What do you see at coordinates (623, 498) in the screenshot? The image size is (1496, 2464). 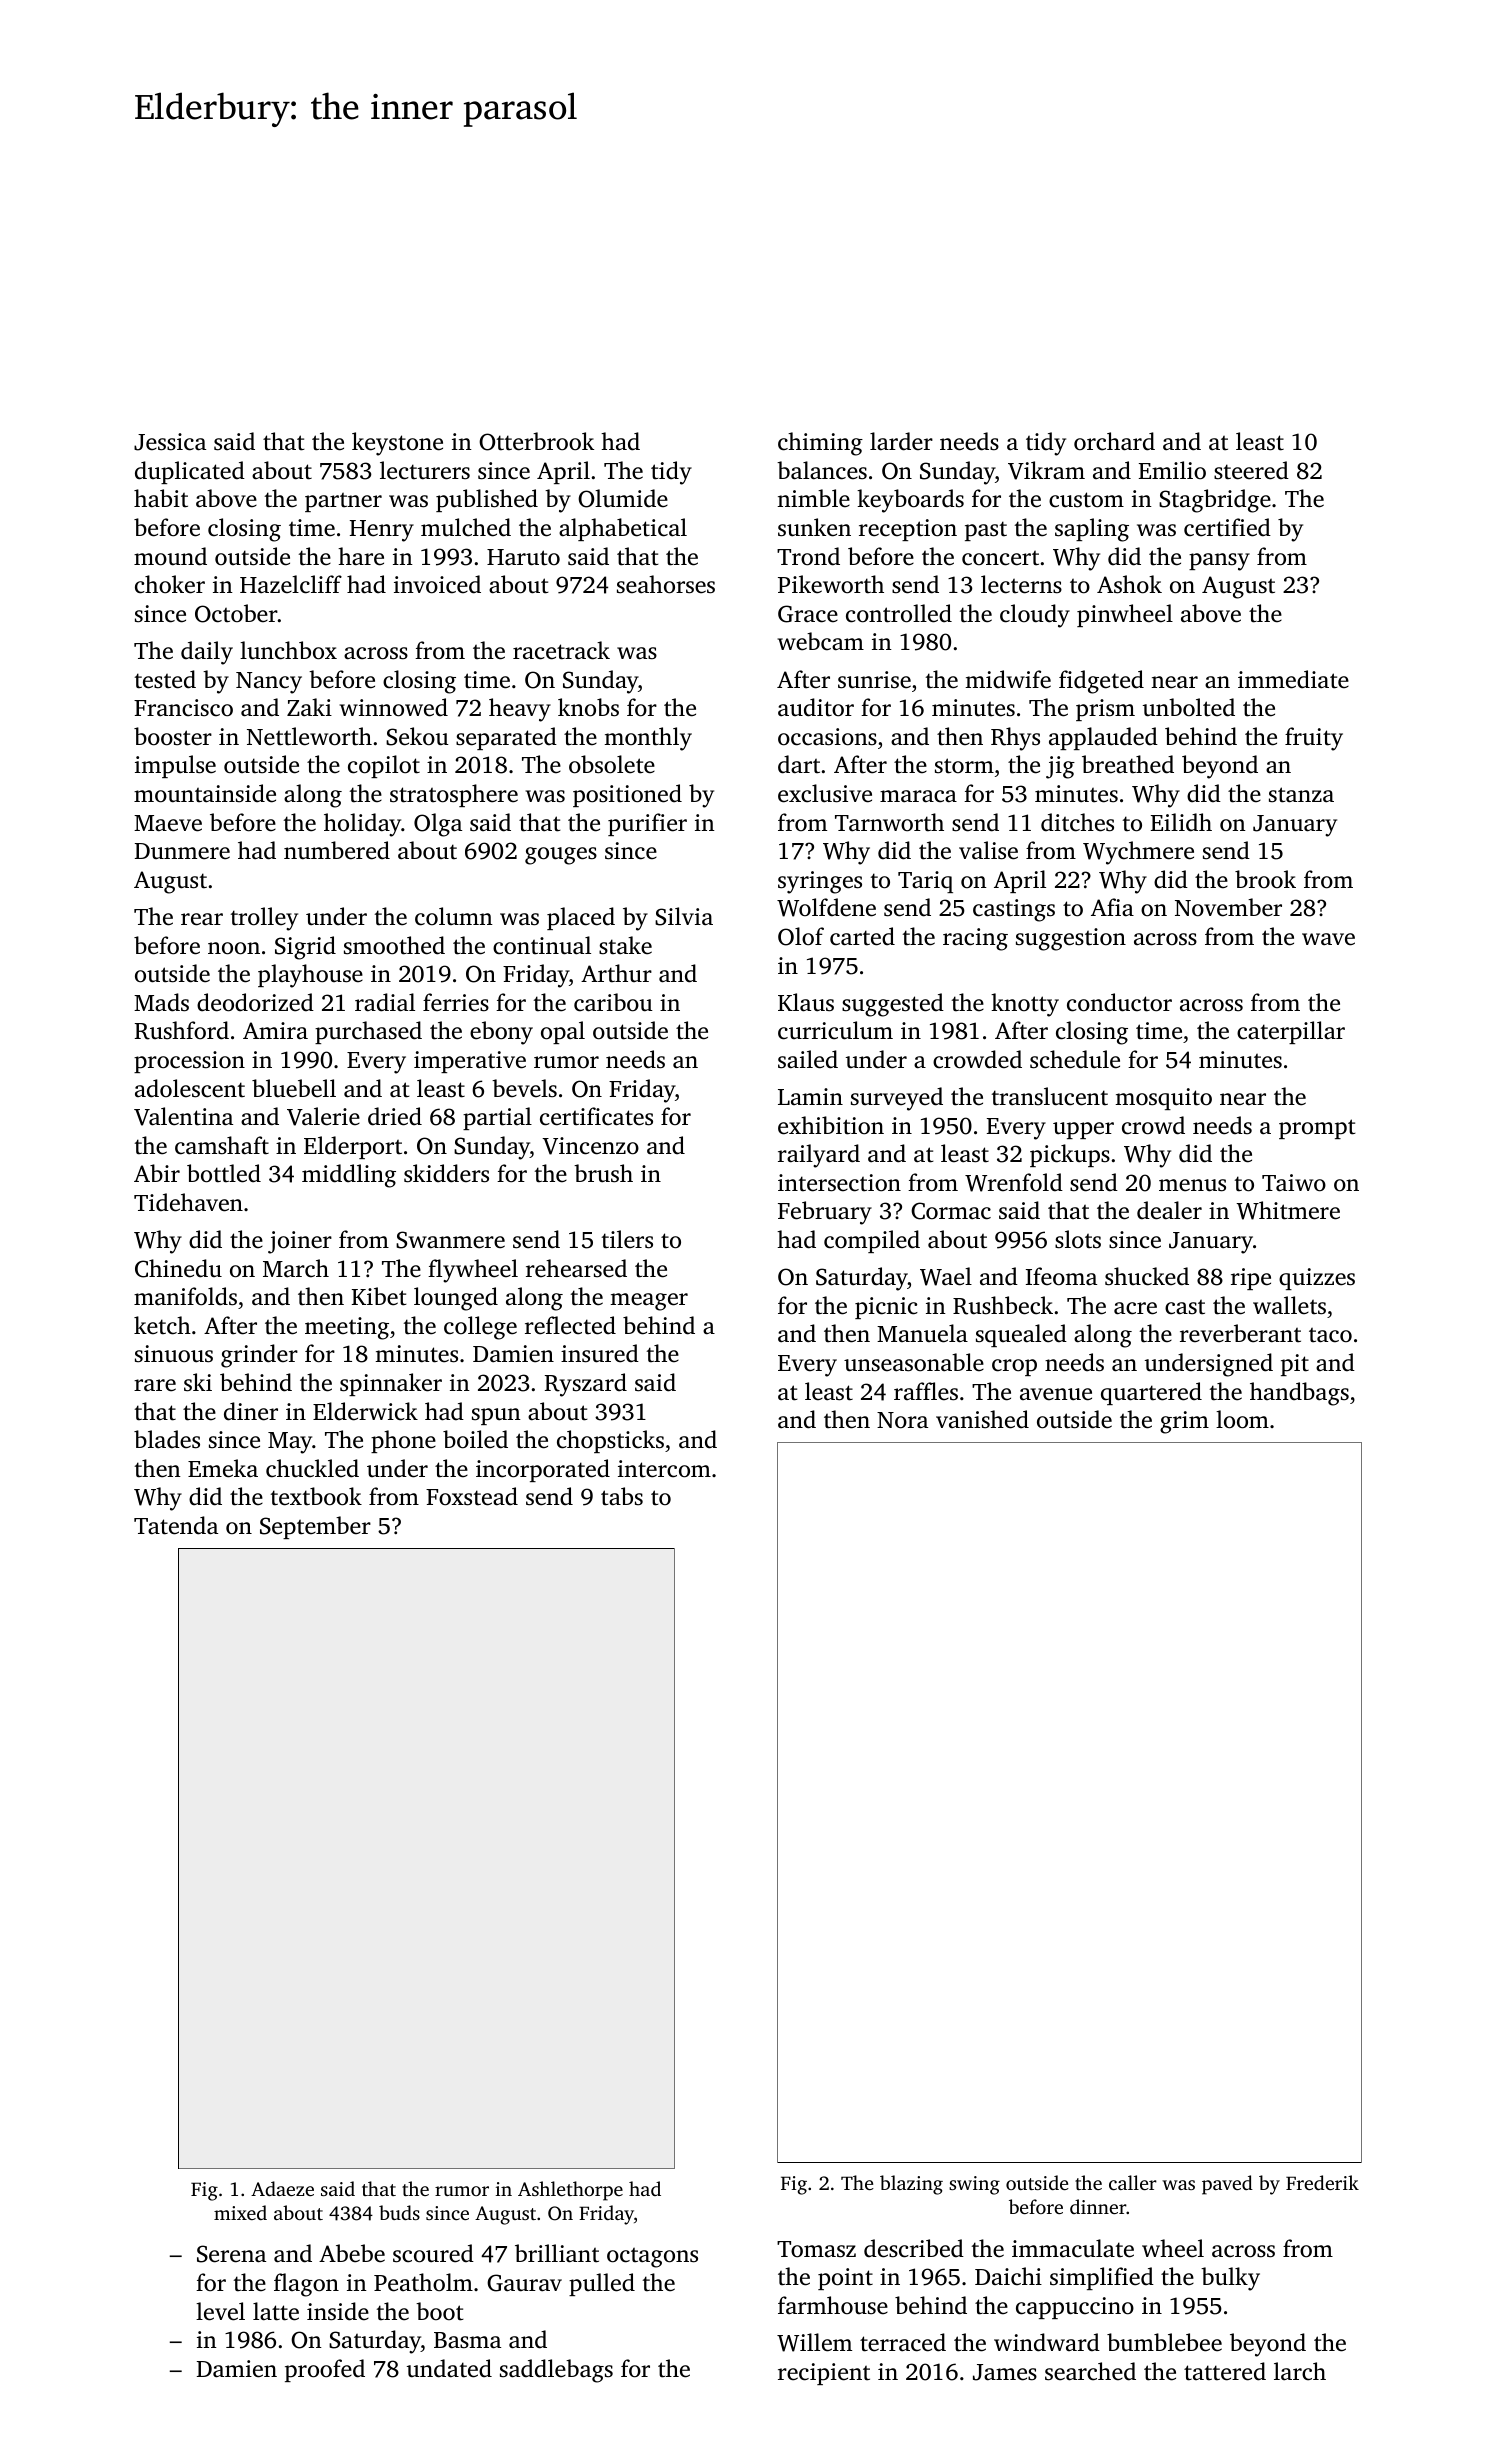 I see `Olumide` at bounding box center [623, 498].
